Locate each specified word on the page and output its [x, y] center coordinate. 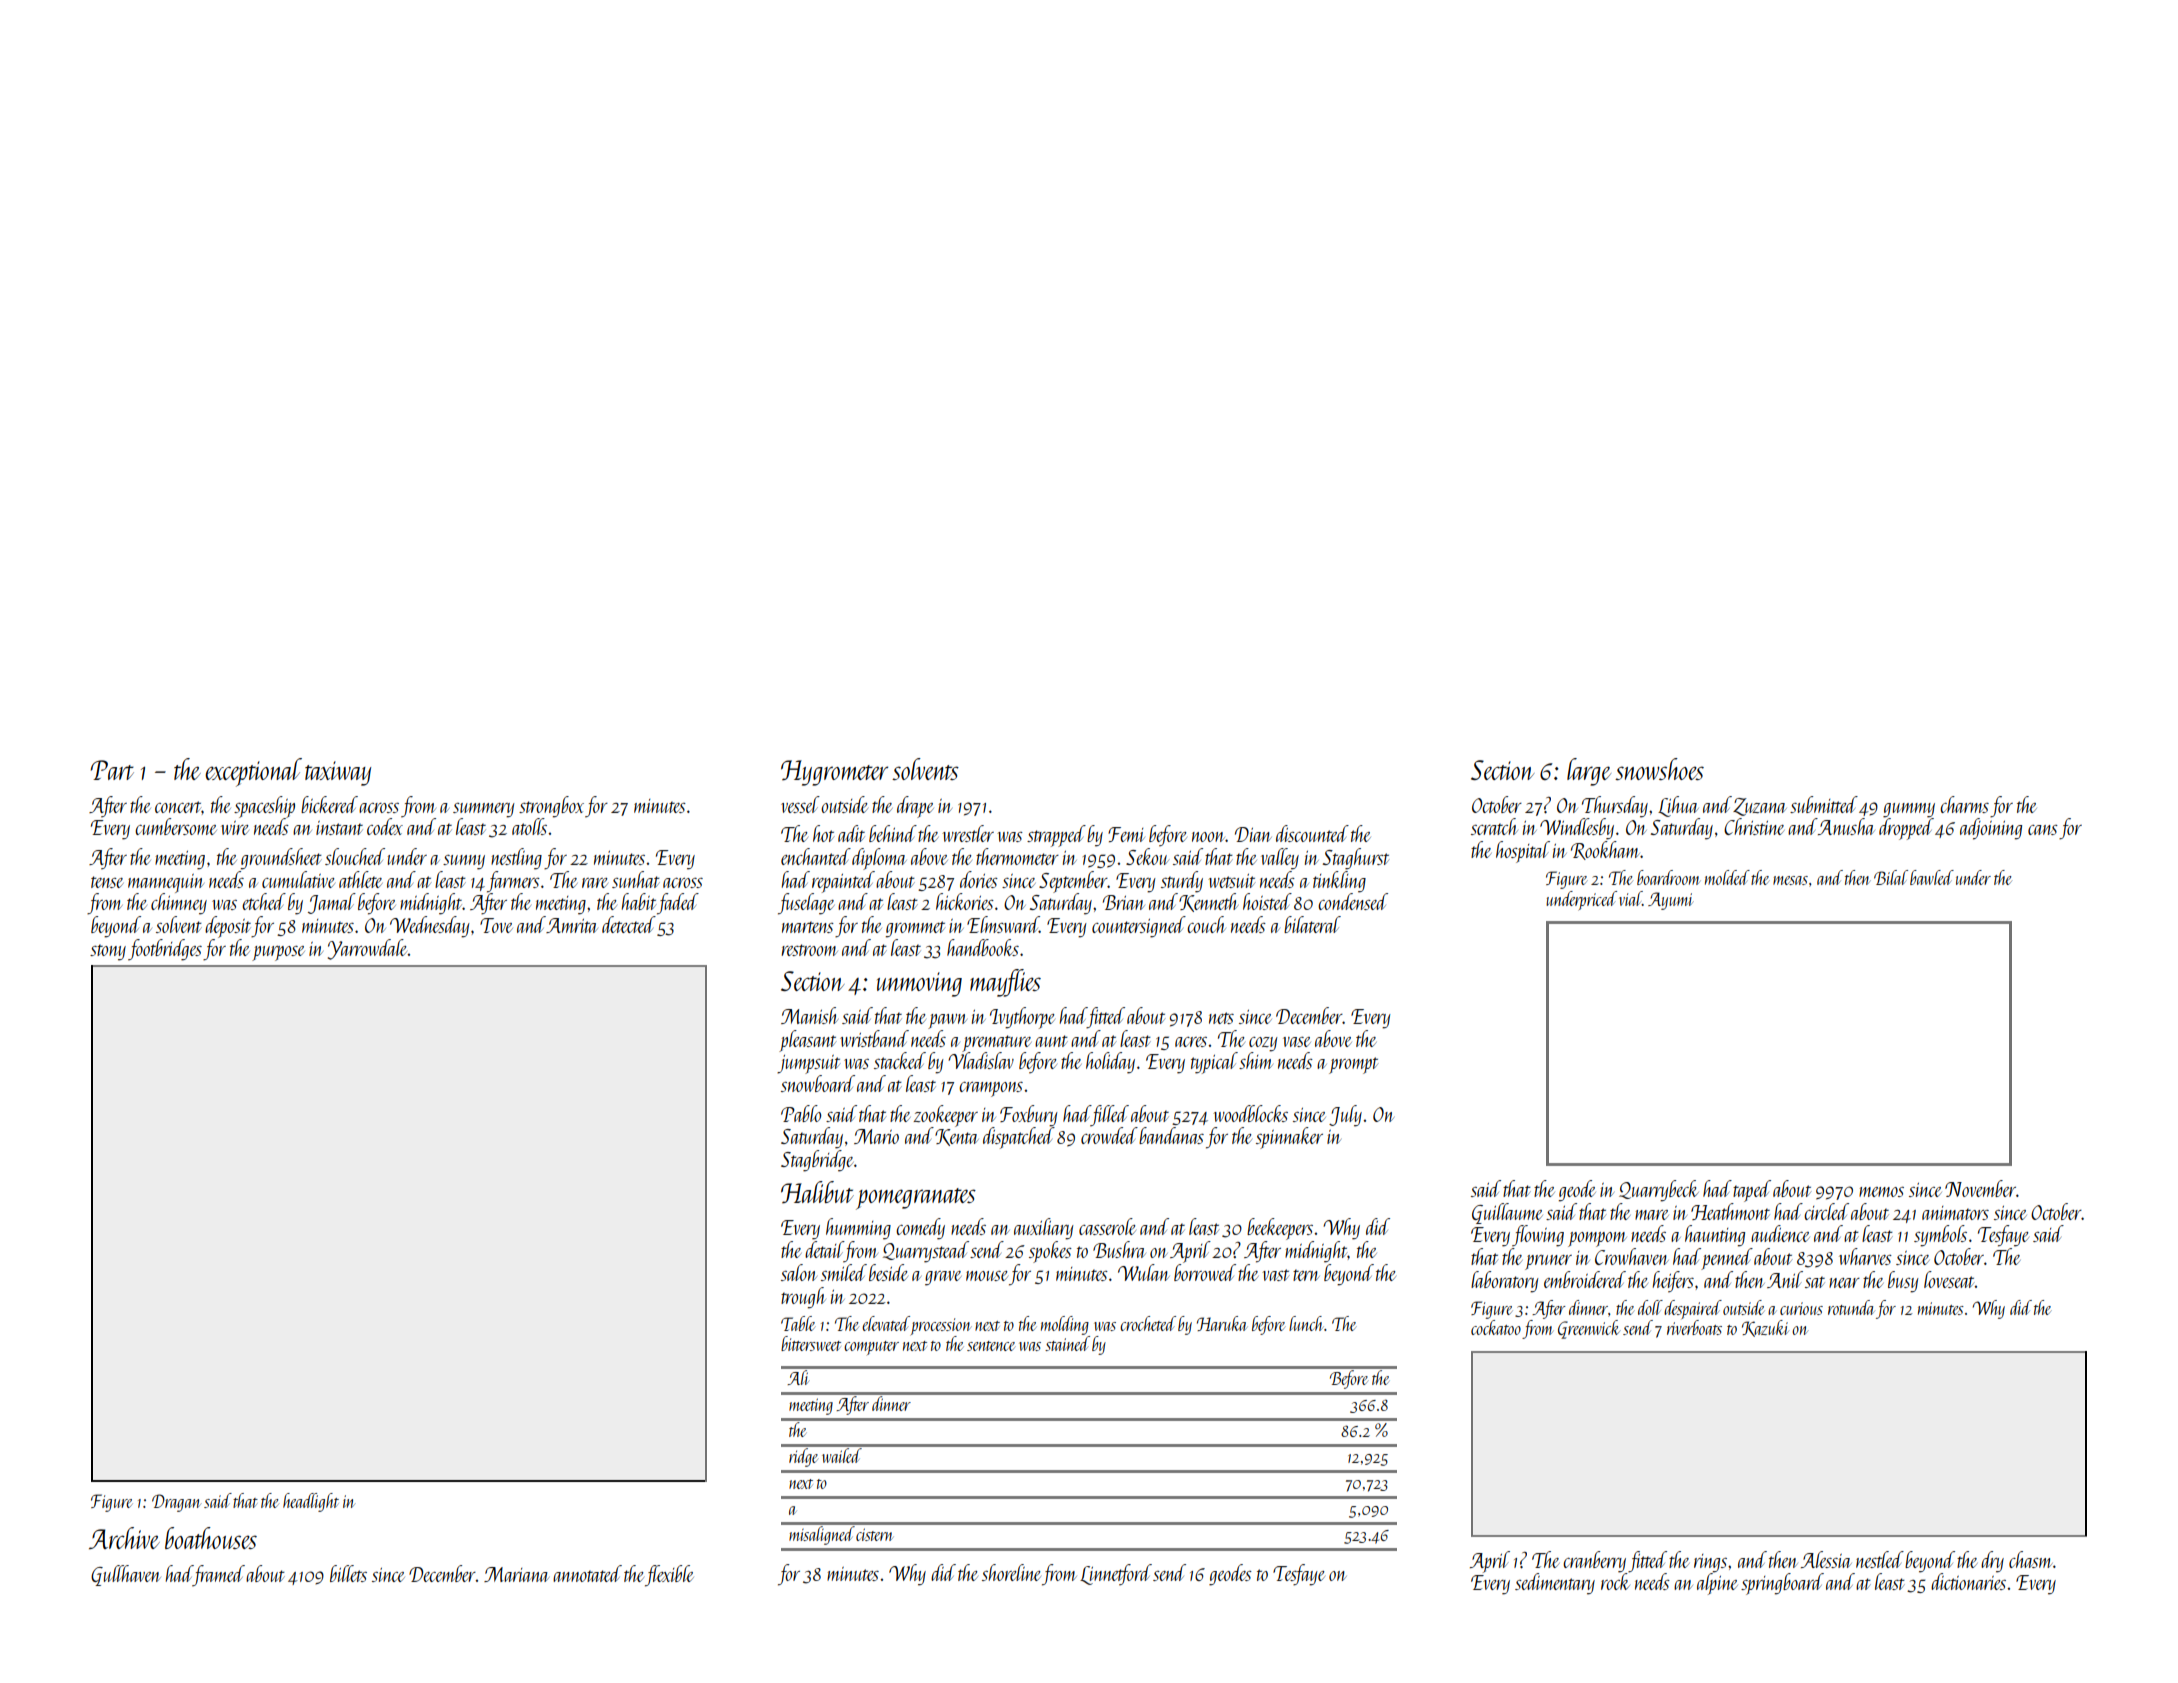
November [1980, 1188]
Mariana [516, 1574]
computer [871, 1348]
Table [798, 1323]
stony [108, 952]
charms [1964, 804]
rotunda [1851, 1307]
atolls [529, 826]
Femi [1126, 834]
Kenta [957, 1137]
